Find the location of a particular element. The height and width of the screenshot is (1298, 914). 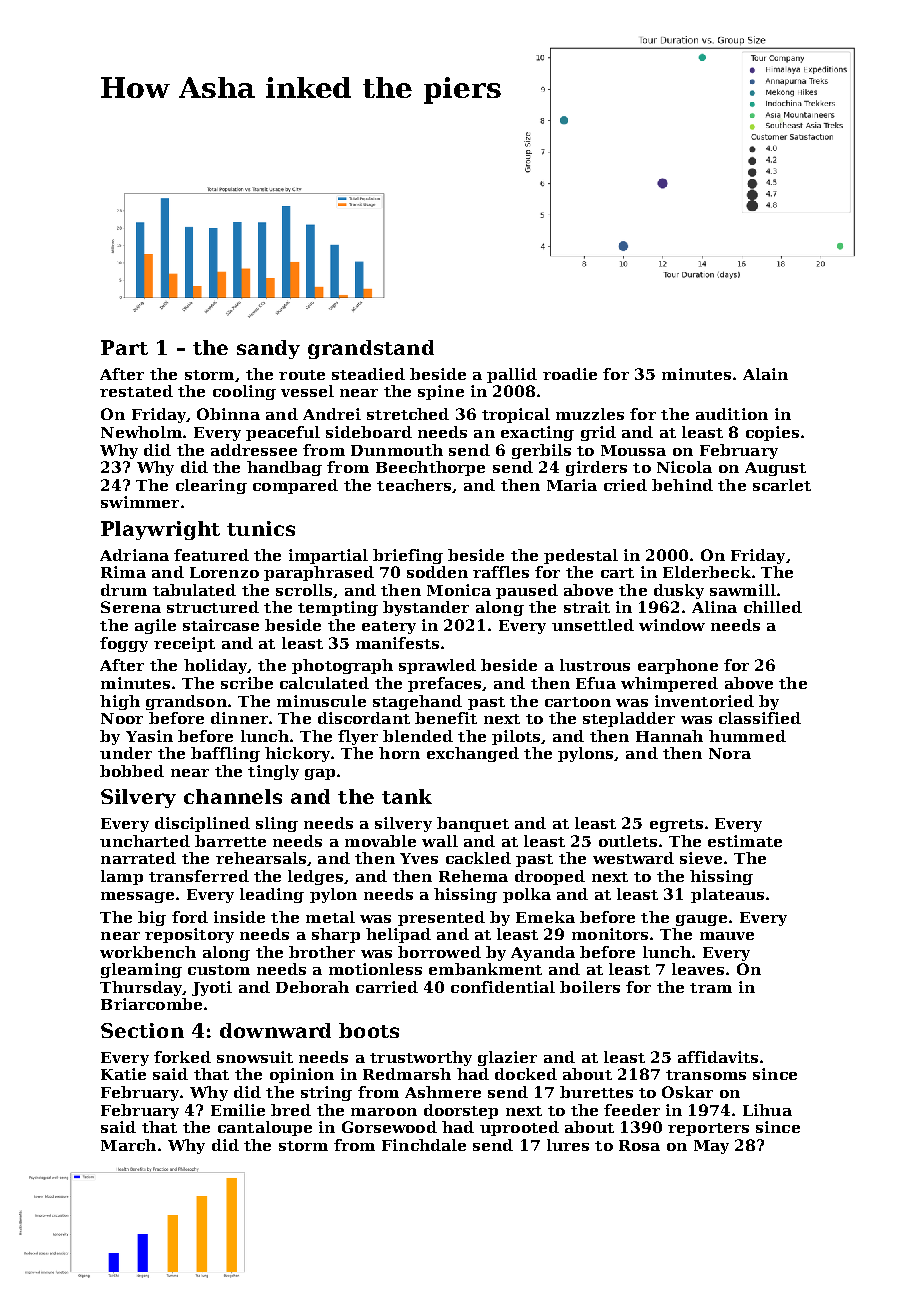

restated is located at coordinates (136, 391).
